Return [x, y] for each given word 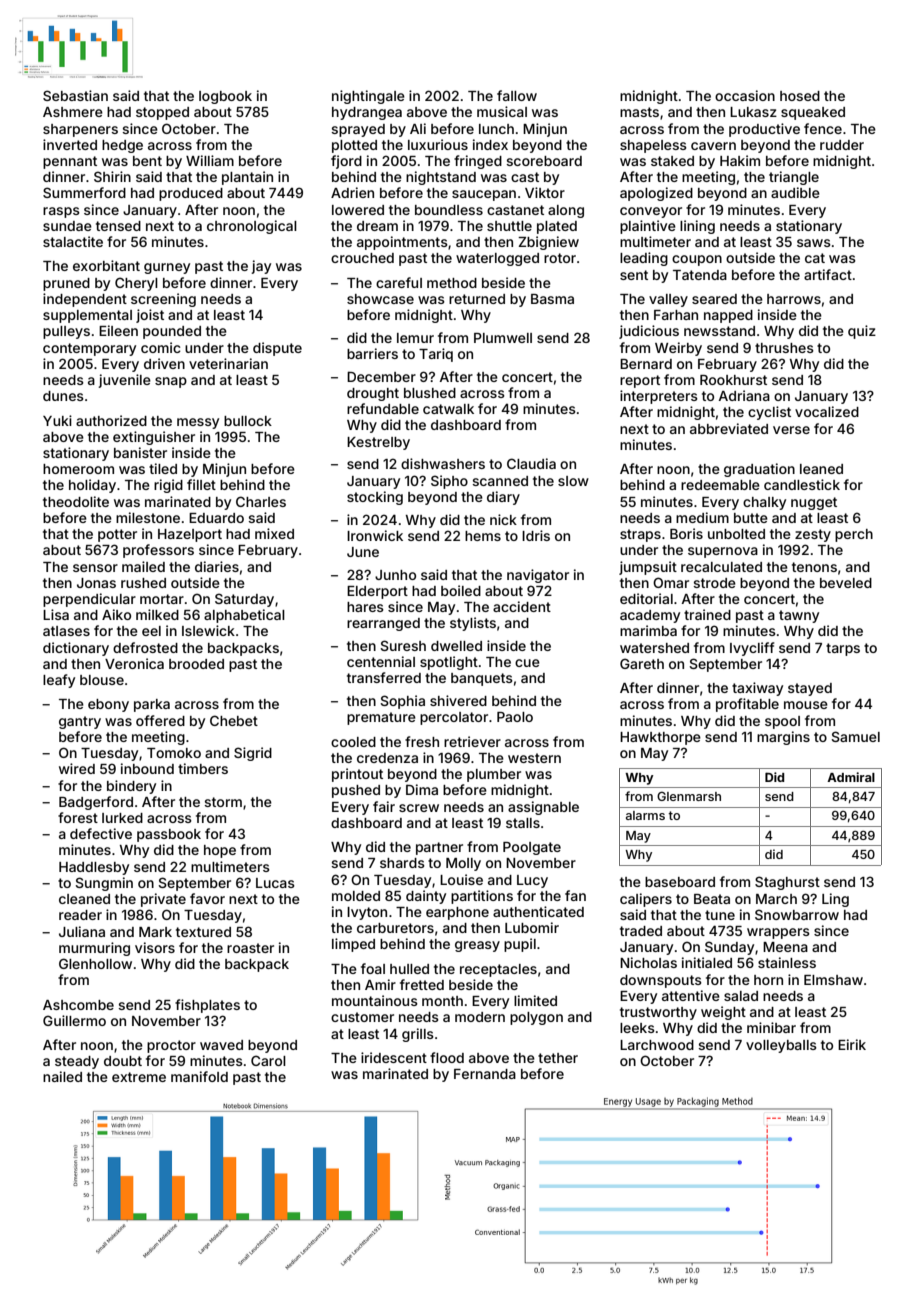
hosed [800, 96]
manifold [199, 1076]
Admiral [851, 777]
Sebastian [75, 95]
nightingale [368, 97]
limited [535, 1000]
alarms [645, 815]
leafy [59, 681]
